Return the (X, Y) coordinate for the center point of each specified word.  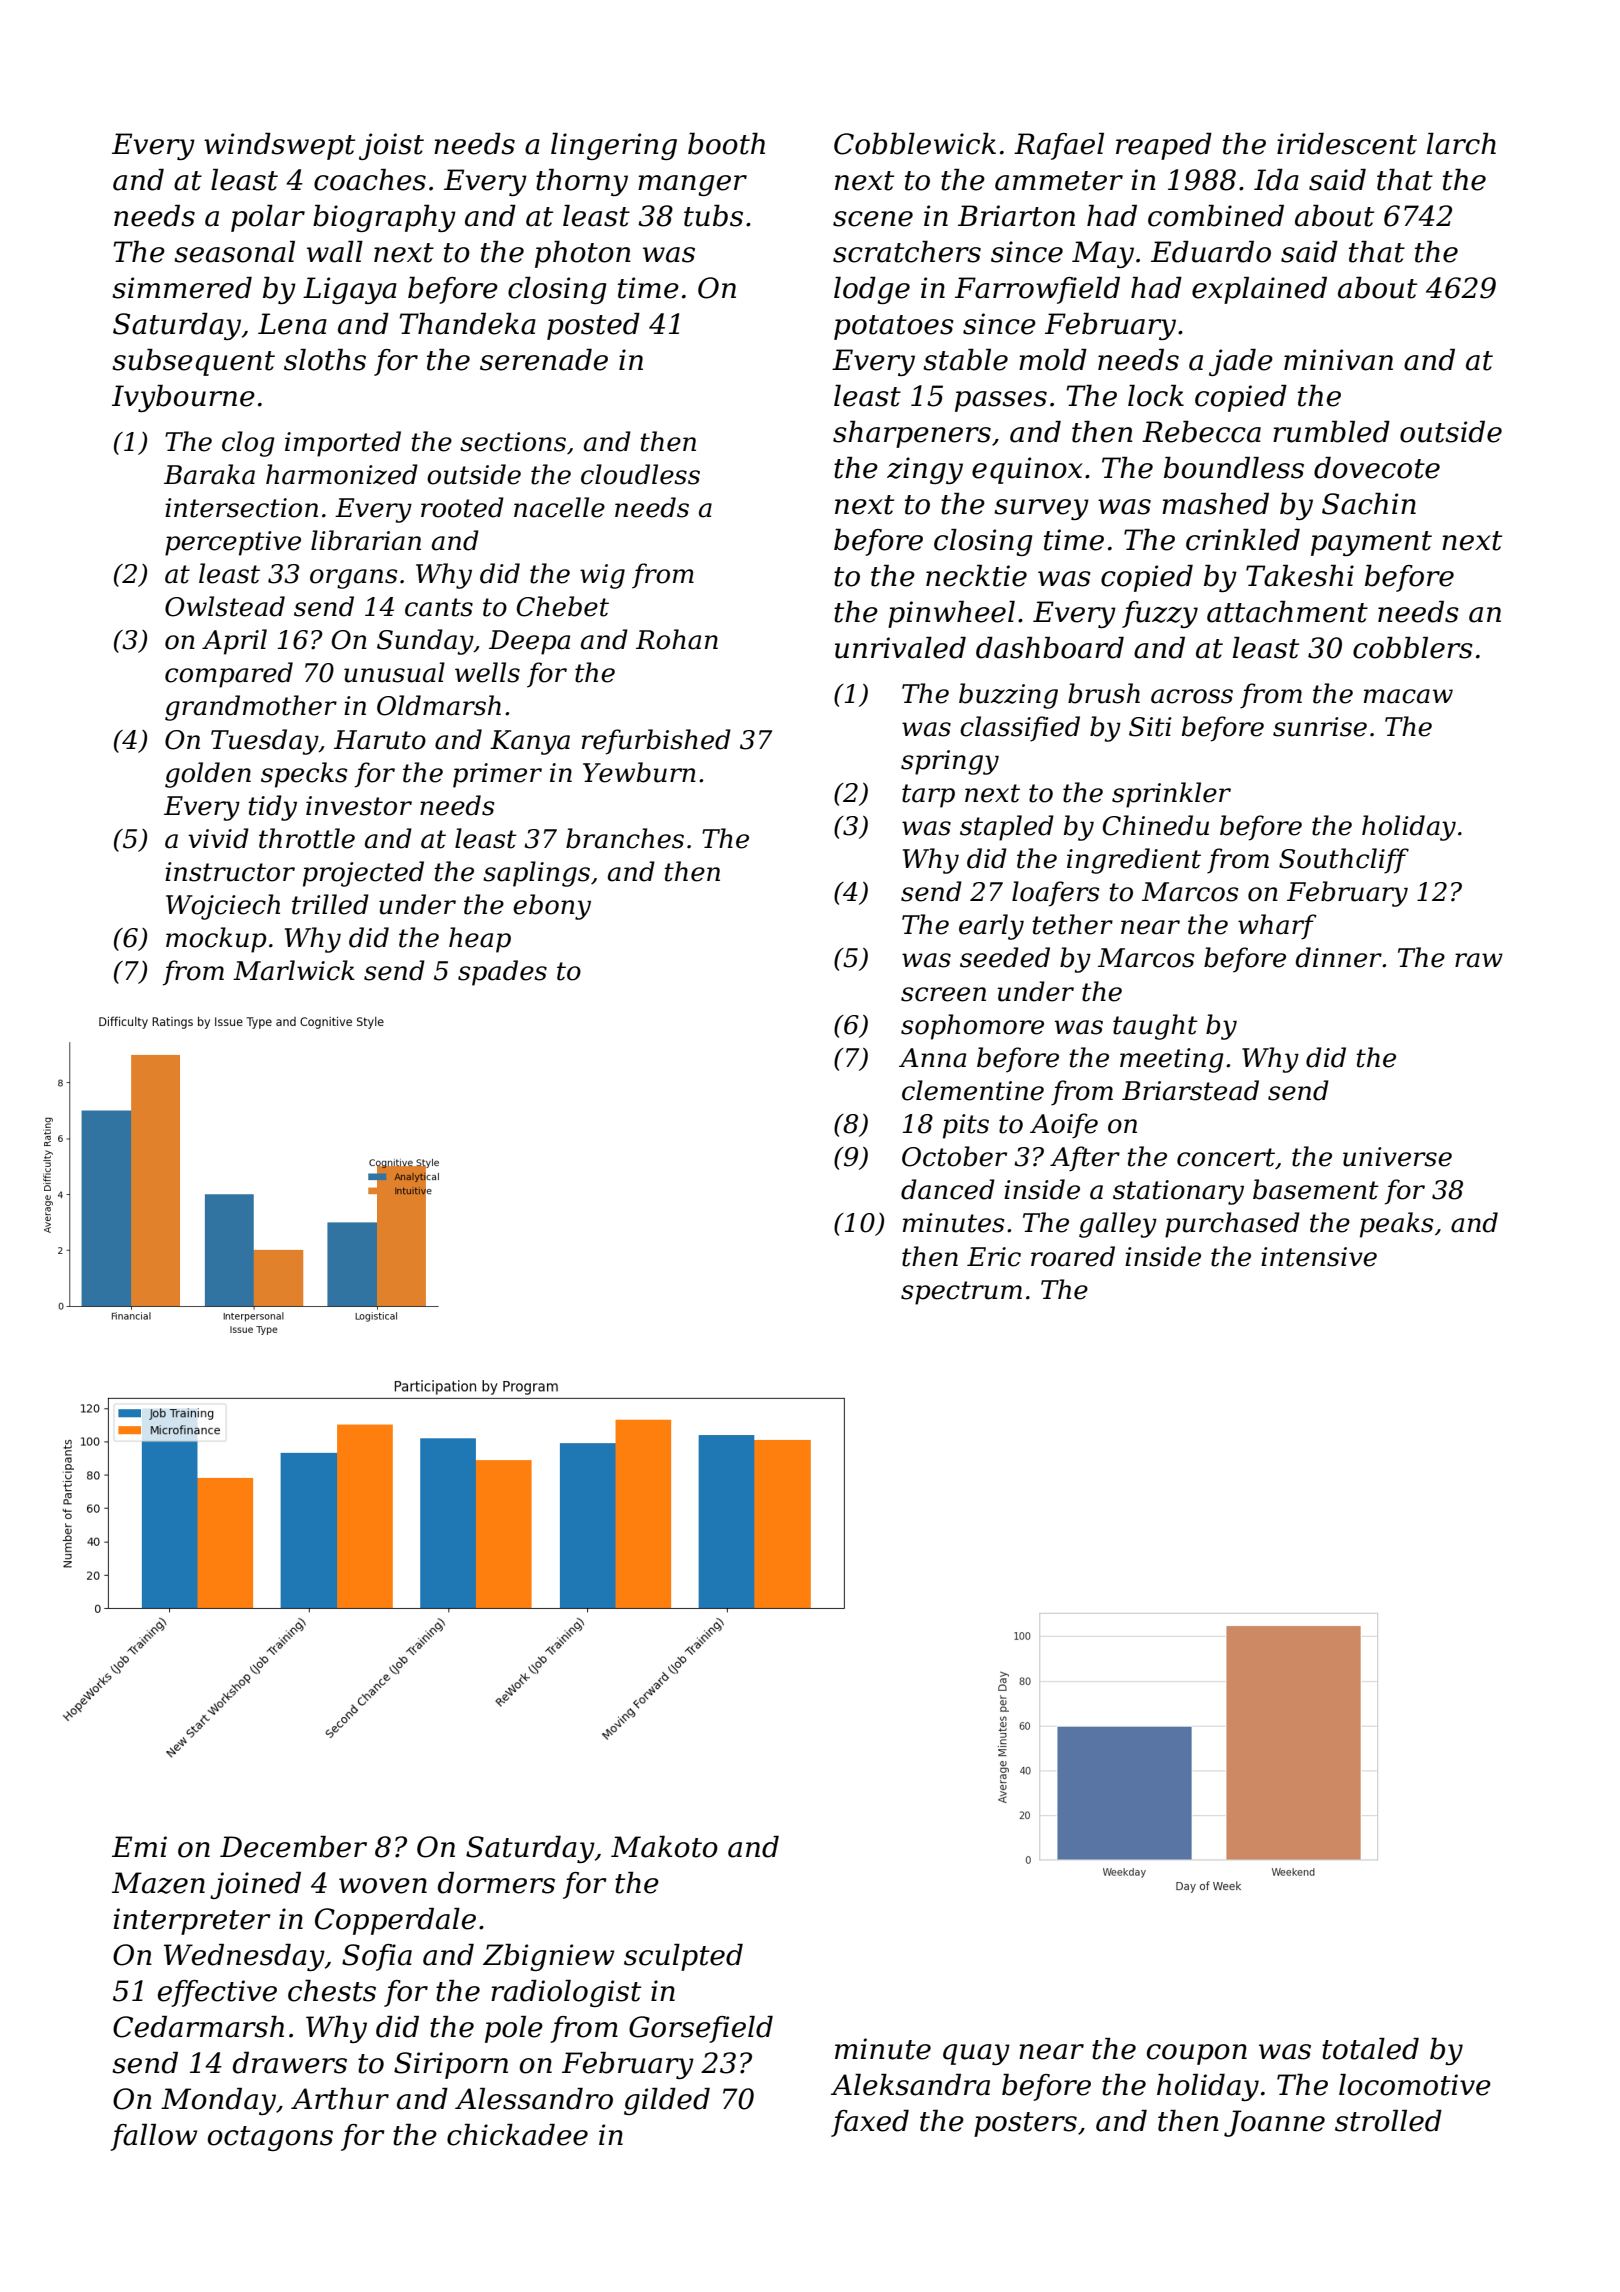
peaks (1396, 1225)
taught (1155, 1027)
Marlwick (294, 970)
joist (391, 146)
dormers (496, 1883)
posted (593, 326)
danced (948, 1189)
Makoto (664, 1847)
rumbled (1331, 432)
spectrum (961, 1293)
